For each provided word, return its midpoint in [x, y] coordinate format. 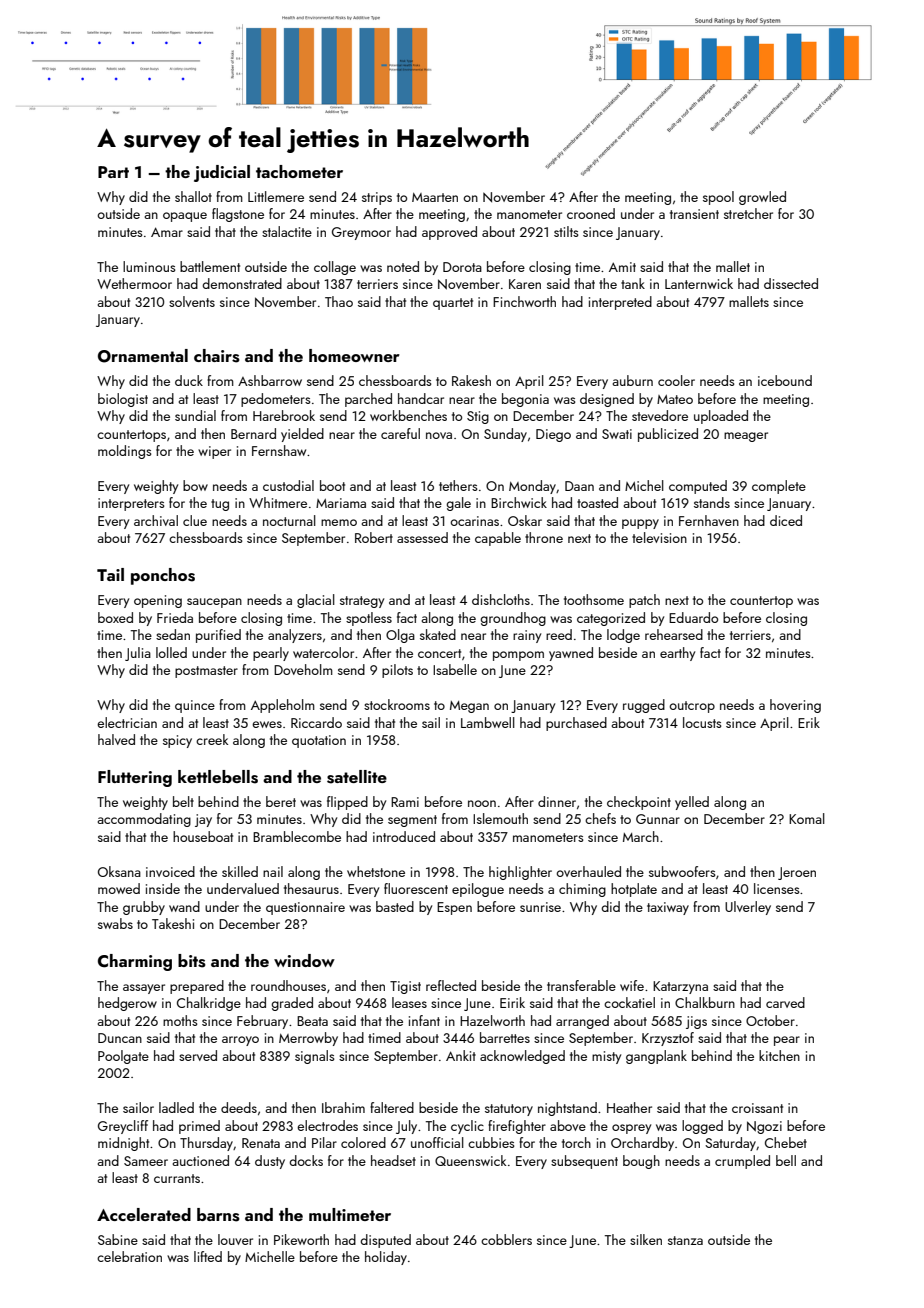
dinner [557, 801]
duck [189, 380]
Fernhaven [709, 520]
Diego [553, 435]
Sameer [146, 1161]
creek [212, 739]
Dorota [462, 267]
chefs [600, 818]
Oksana [119, 871]
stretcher [748, 213]
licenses [777, 888]
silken [646, 1239]
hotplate [634, 890]
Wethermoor [134, 283]
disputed [385, 1241]
